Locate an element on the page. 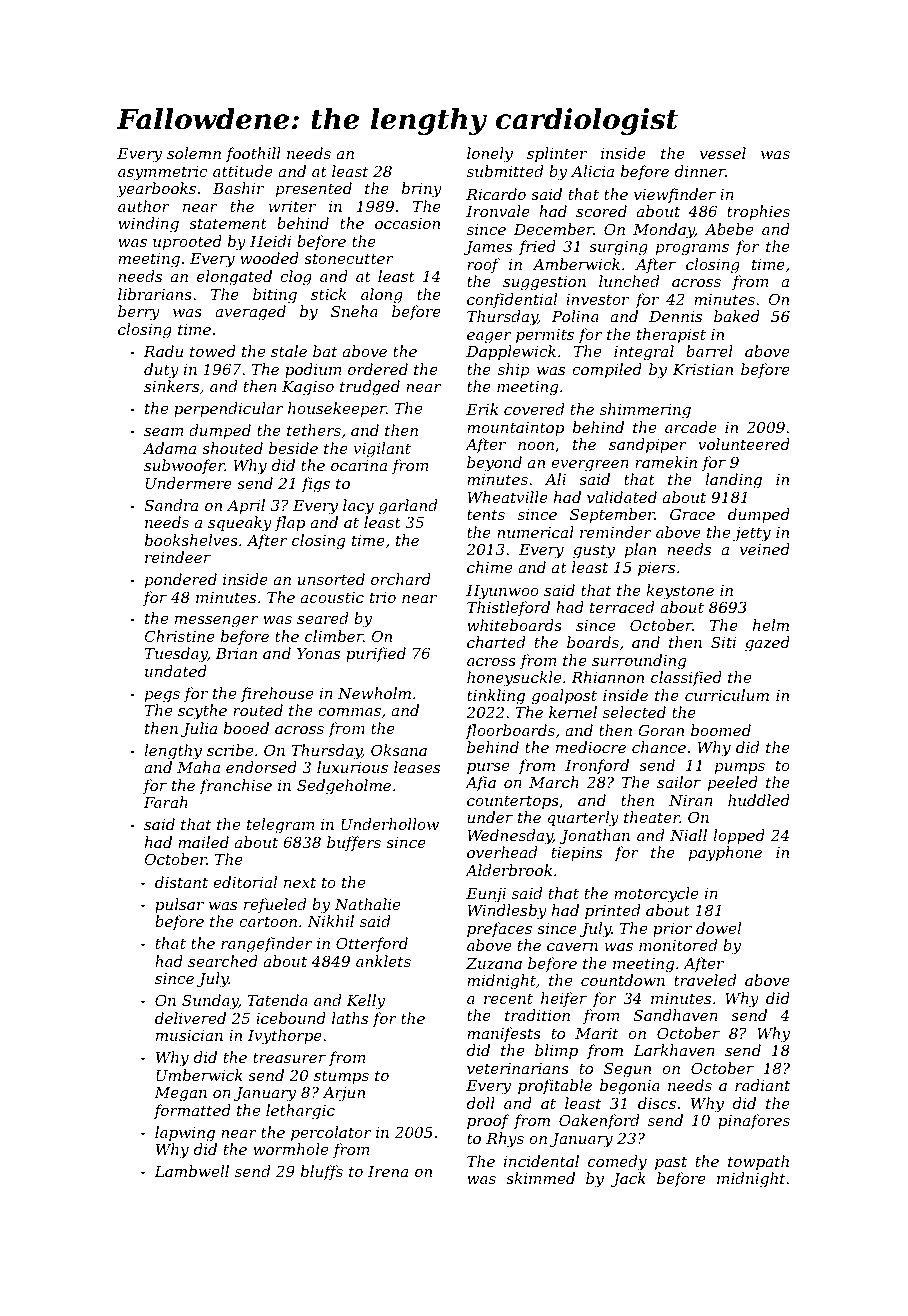 The width and height of the document is (908, 1316). Tatenda is located at coordinates (277, 1000).
